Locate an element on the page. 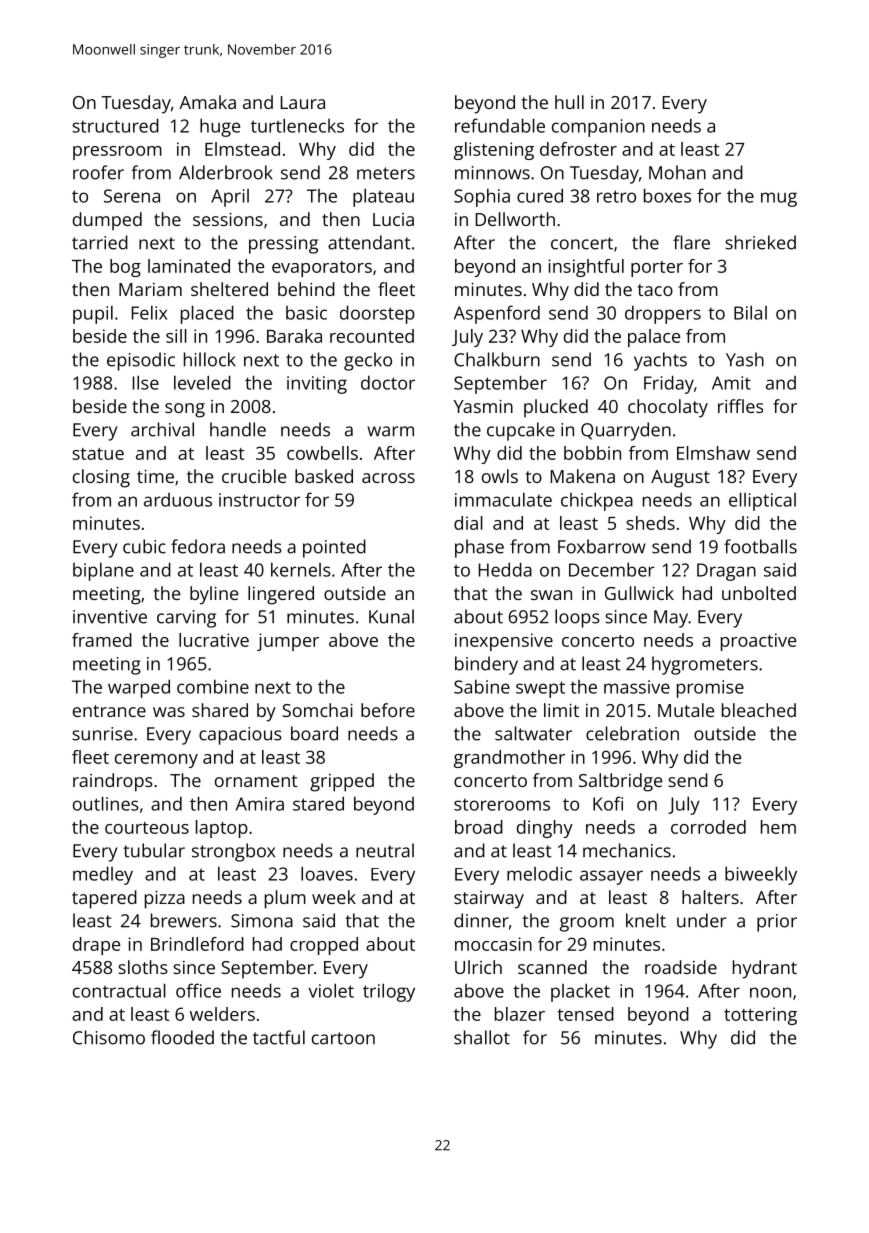 The image size is (869, 1233). tottering is located at coordinates (760, 1016).
